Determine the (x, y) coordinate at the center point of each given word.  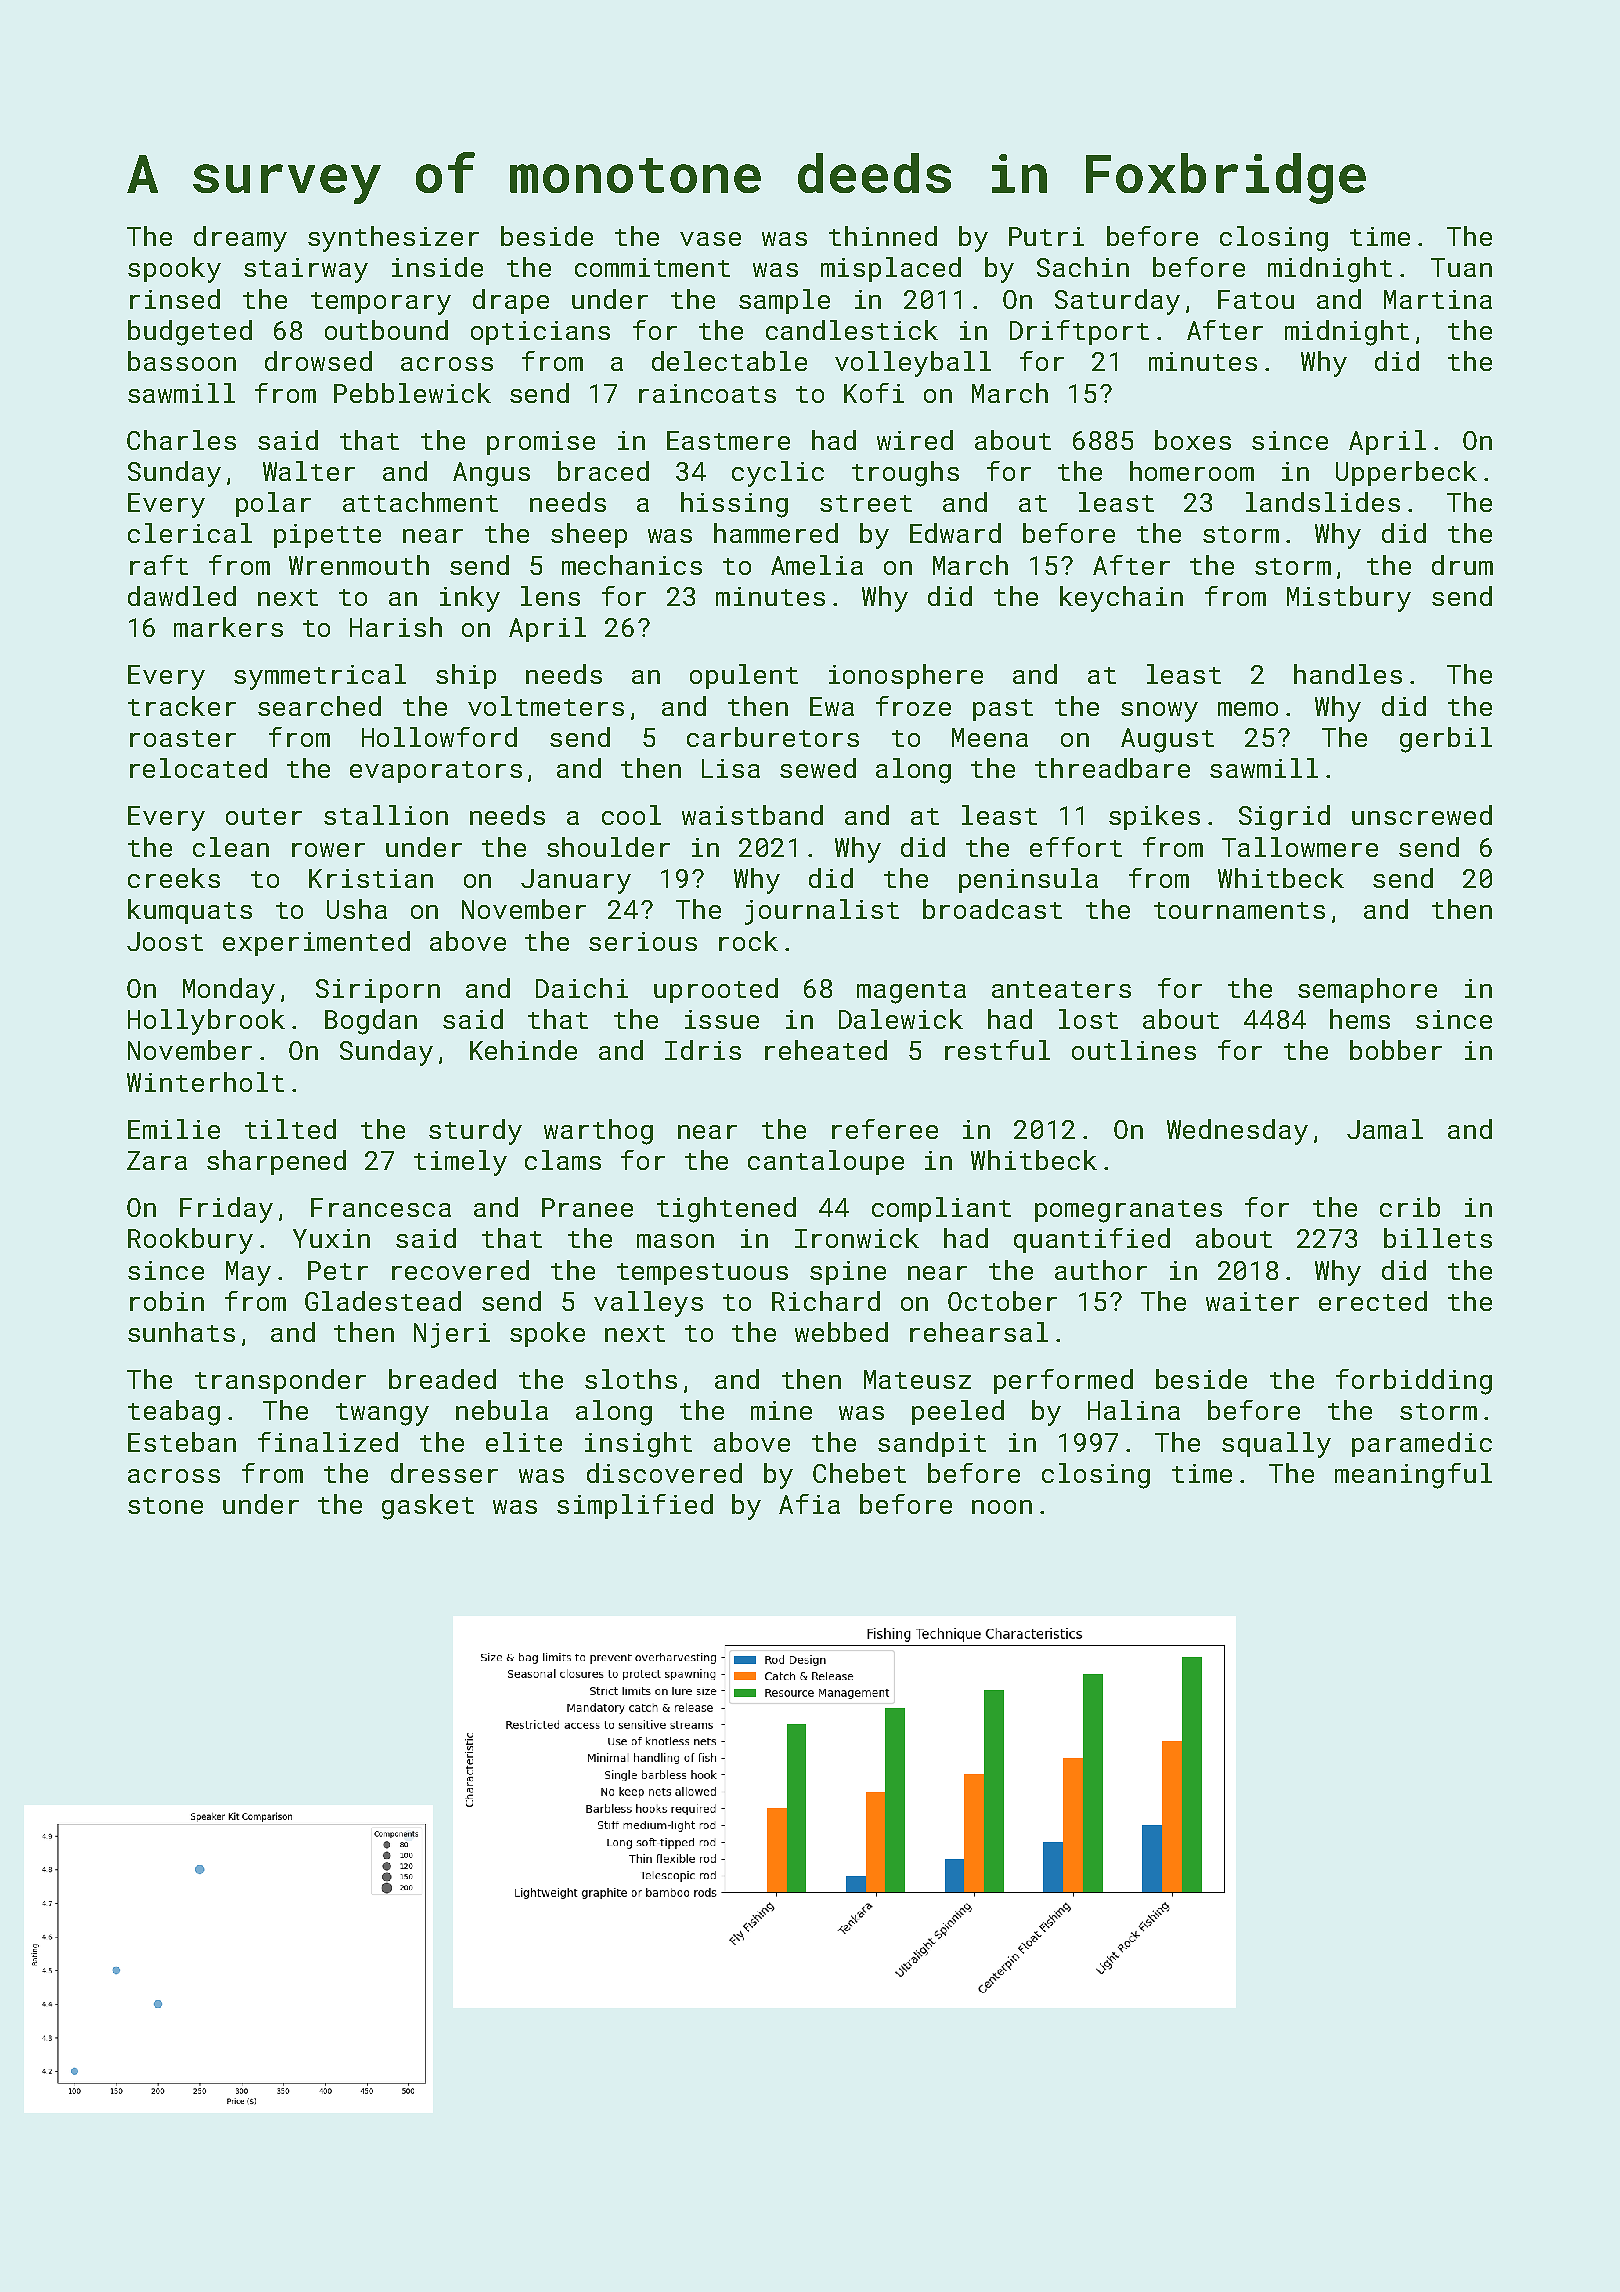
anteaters (1061, 989)
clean (231, 847)
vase (710, 239)
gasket (428, 1507)
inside (437, 267)
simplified (635, 1506)
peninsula (1028, 880)
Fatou (1256, 299)
